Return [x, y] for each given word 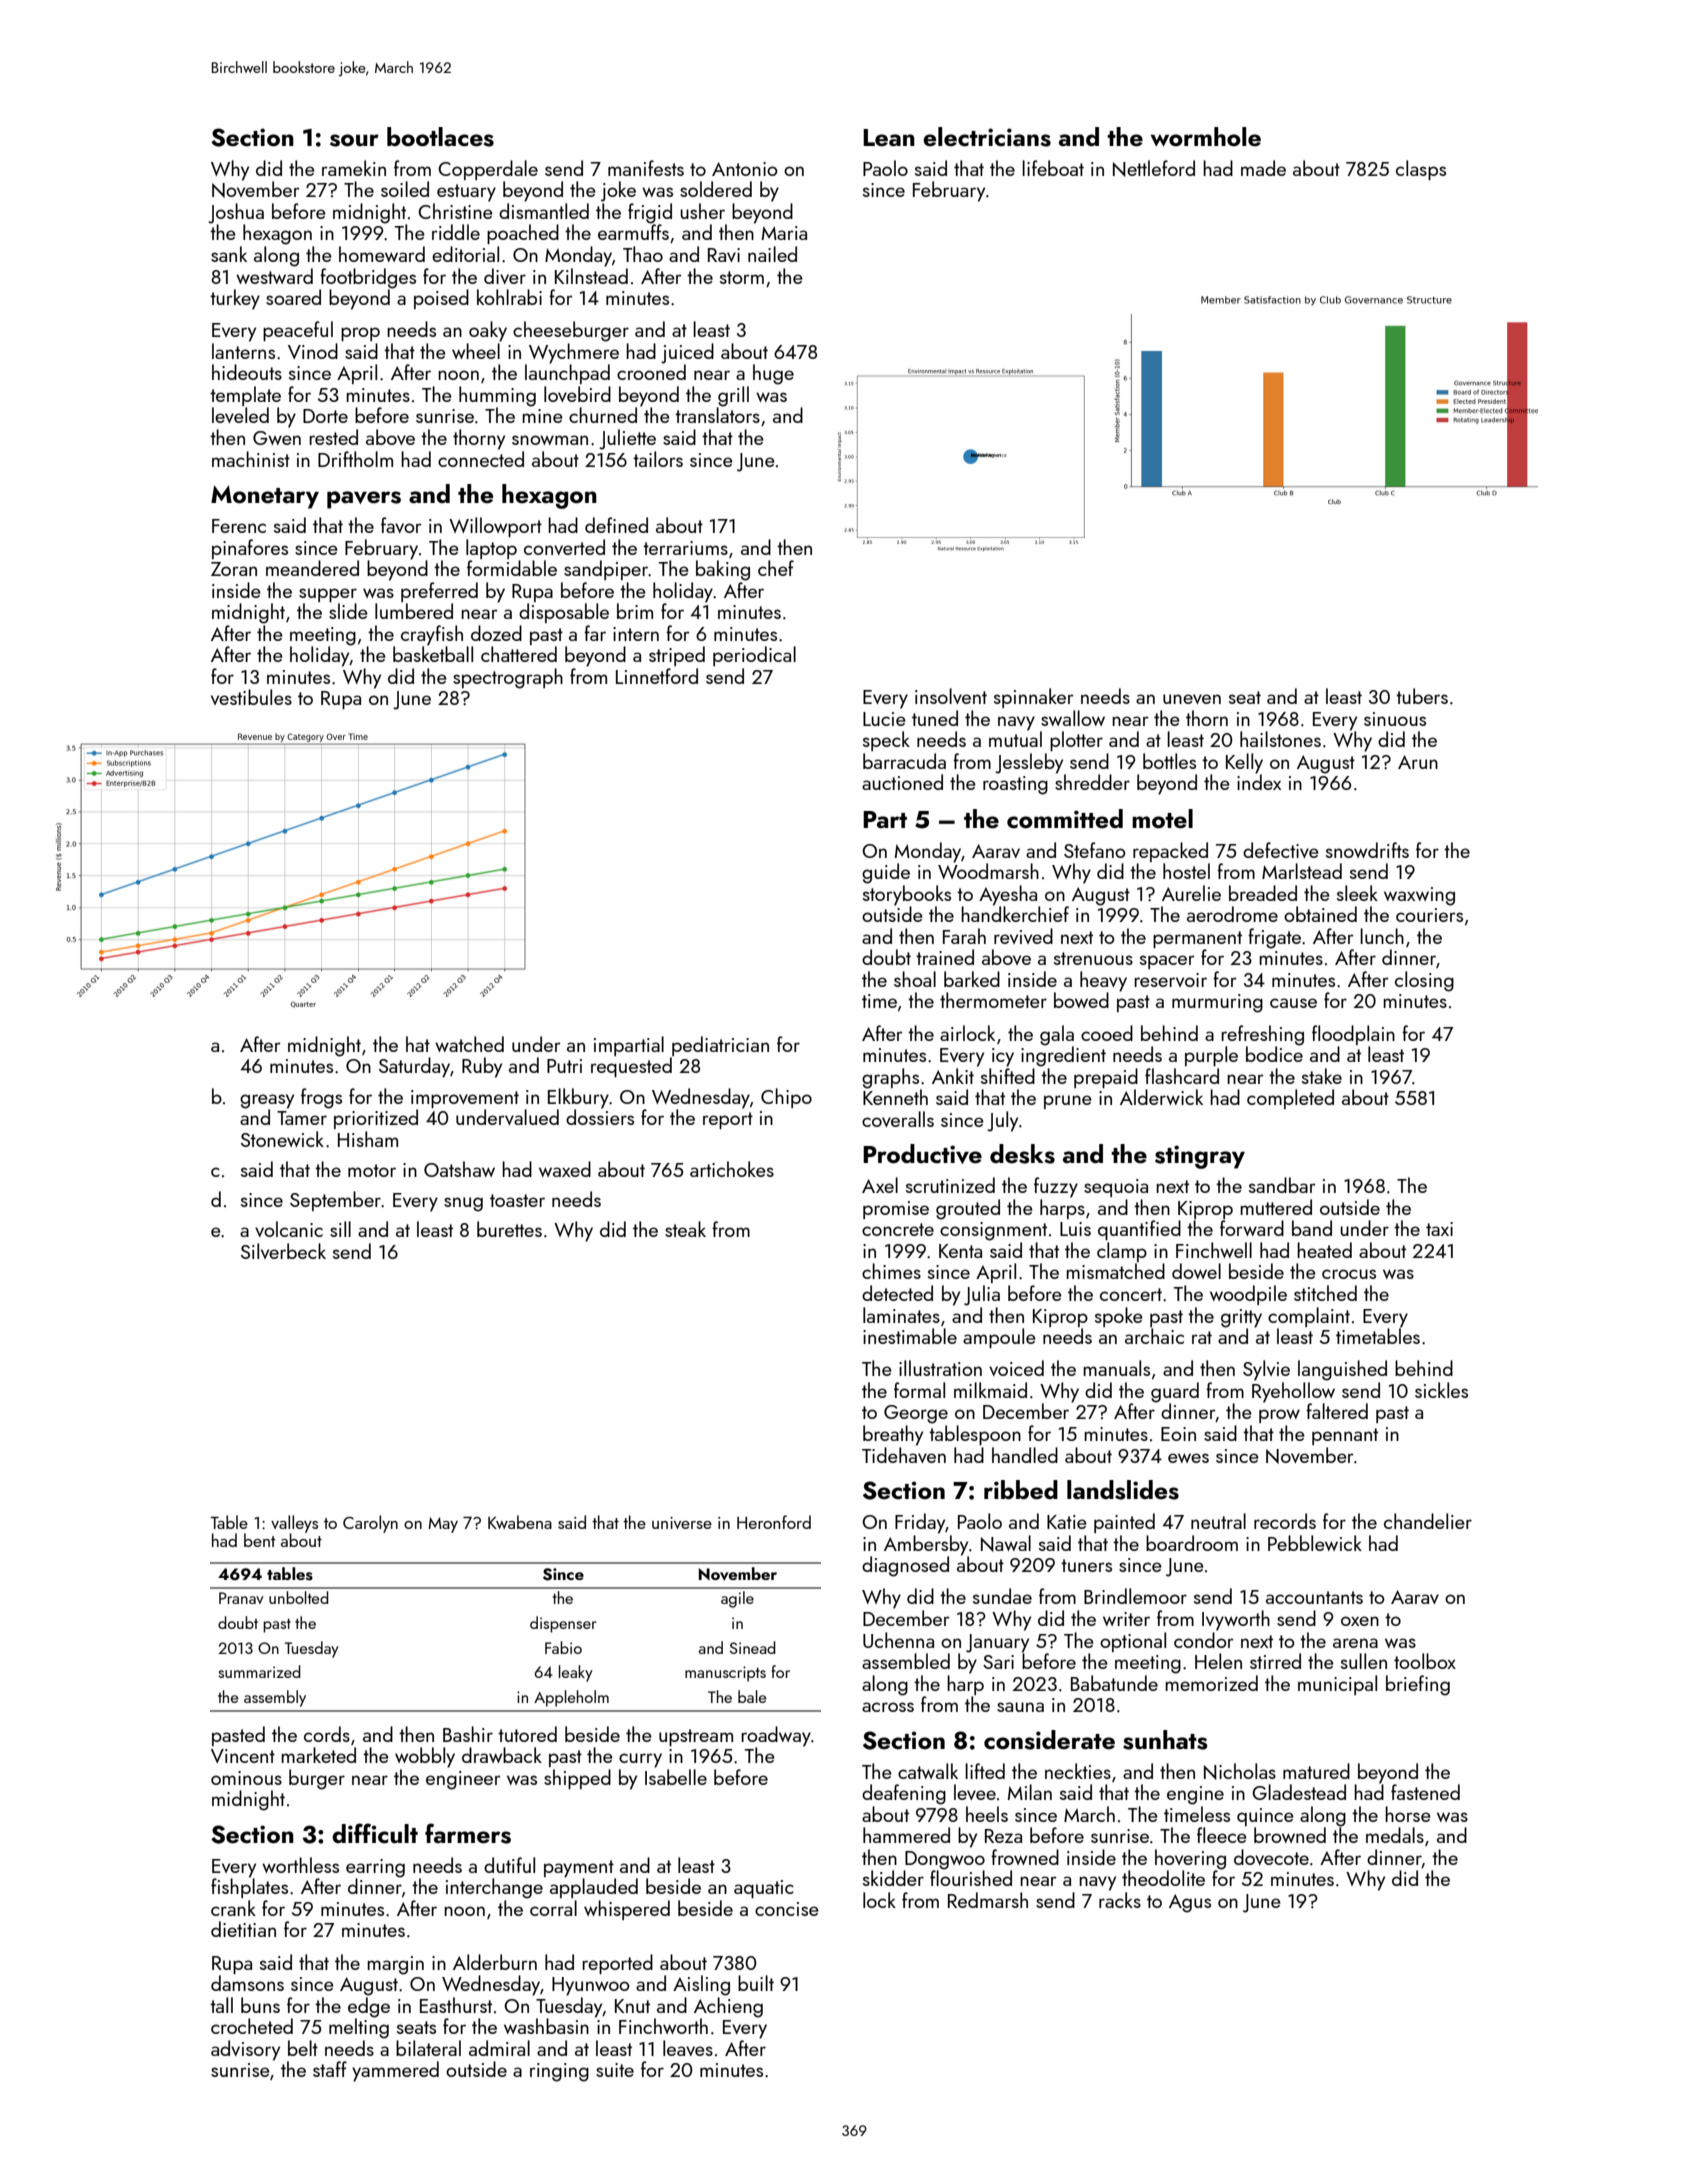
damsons [247, 1983]
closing [1424, 981]
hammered [906, 1835]
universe [682, 1523]
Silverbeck [283, 1251]
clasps [1421, 170]
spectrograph [508, 678]
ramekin [354, 168]
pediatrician [720, 1046]
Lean [889, 138]
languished [1342, 1370]
